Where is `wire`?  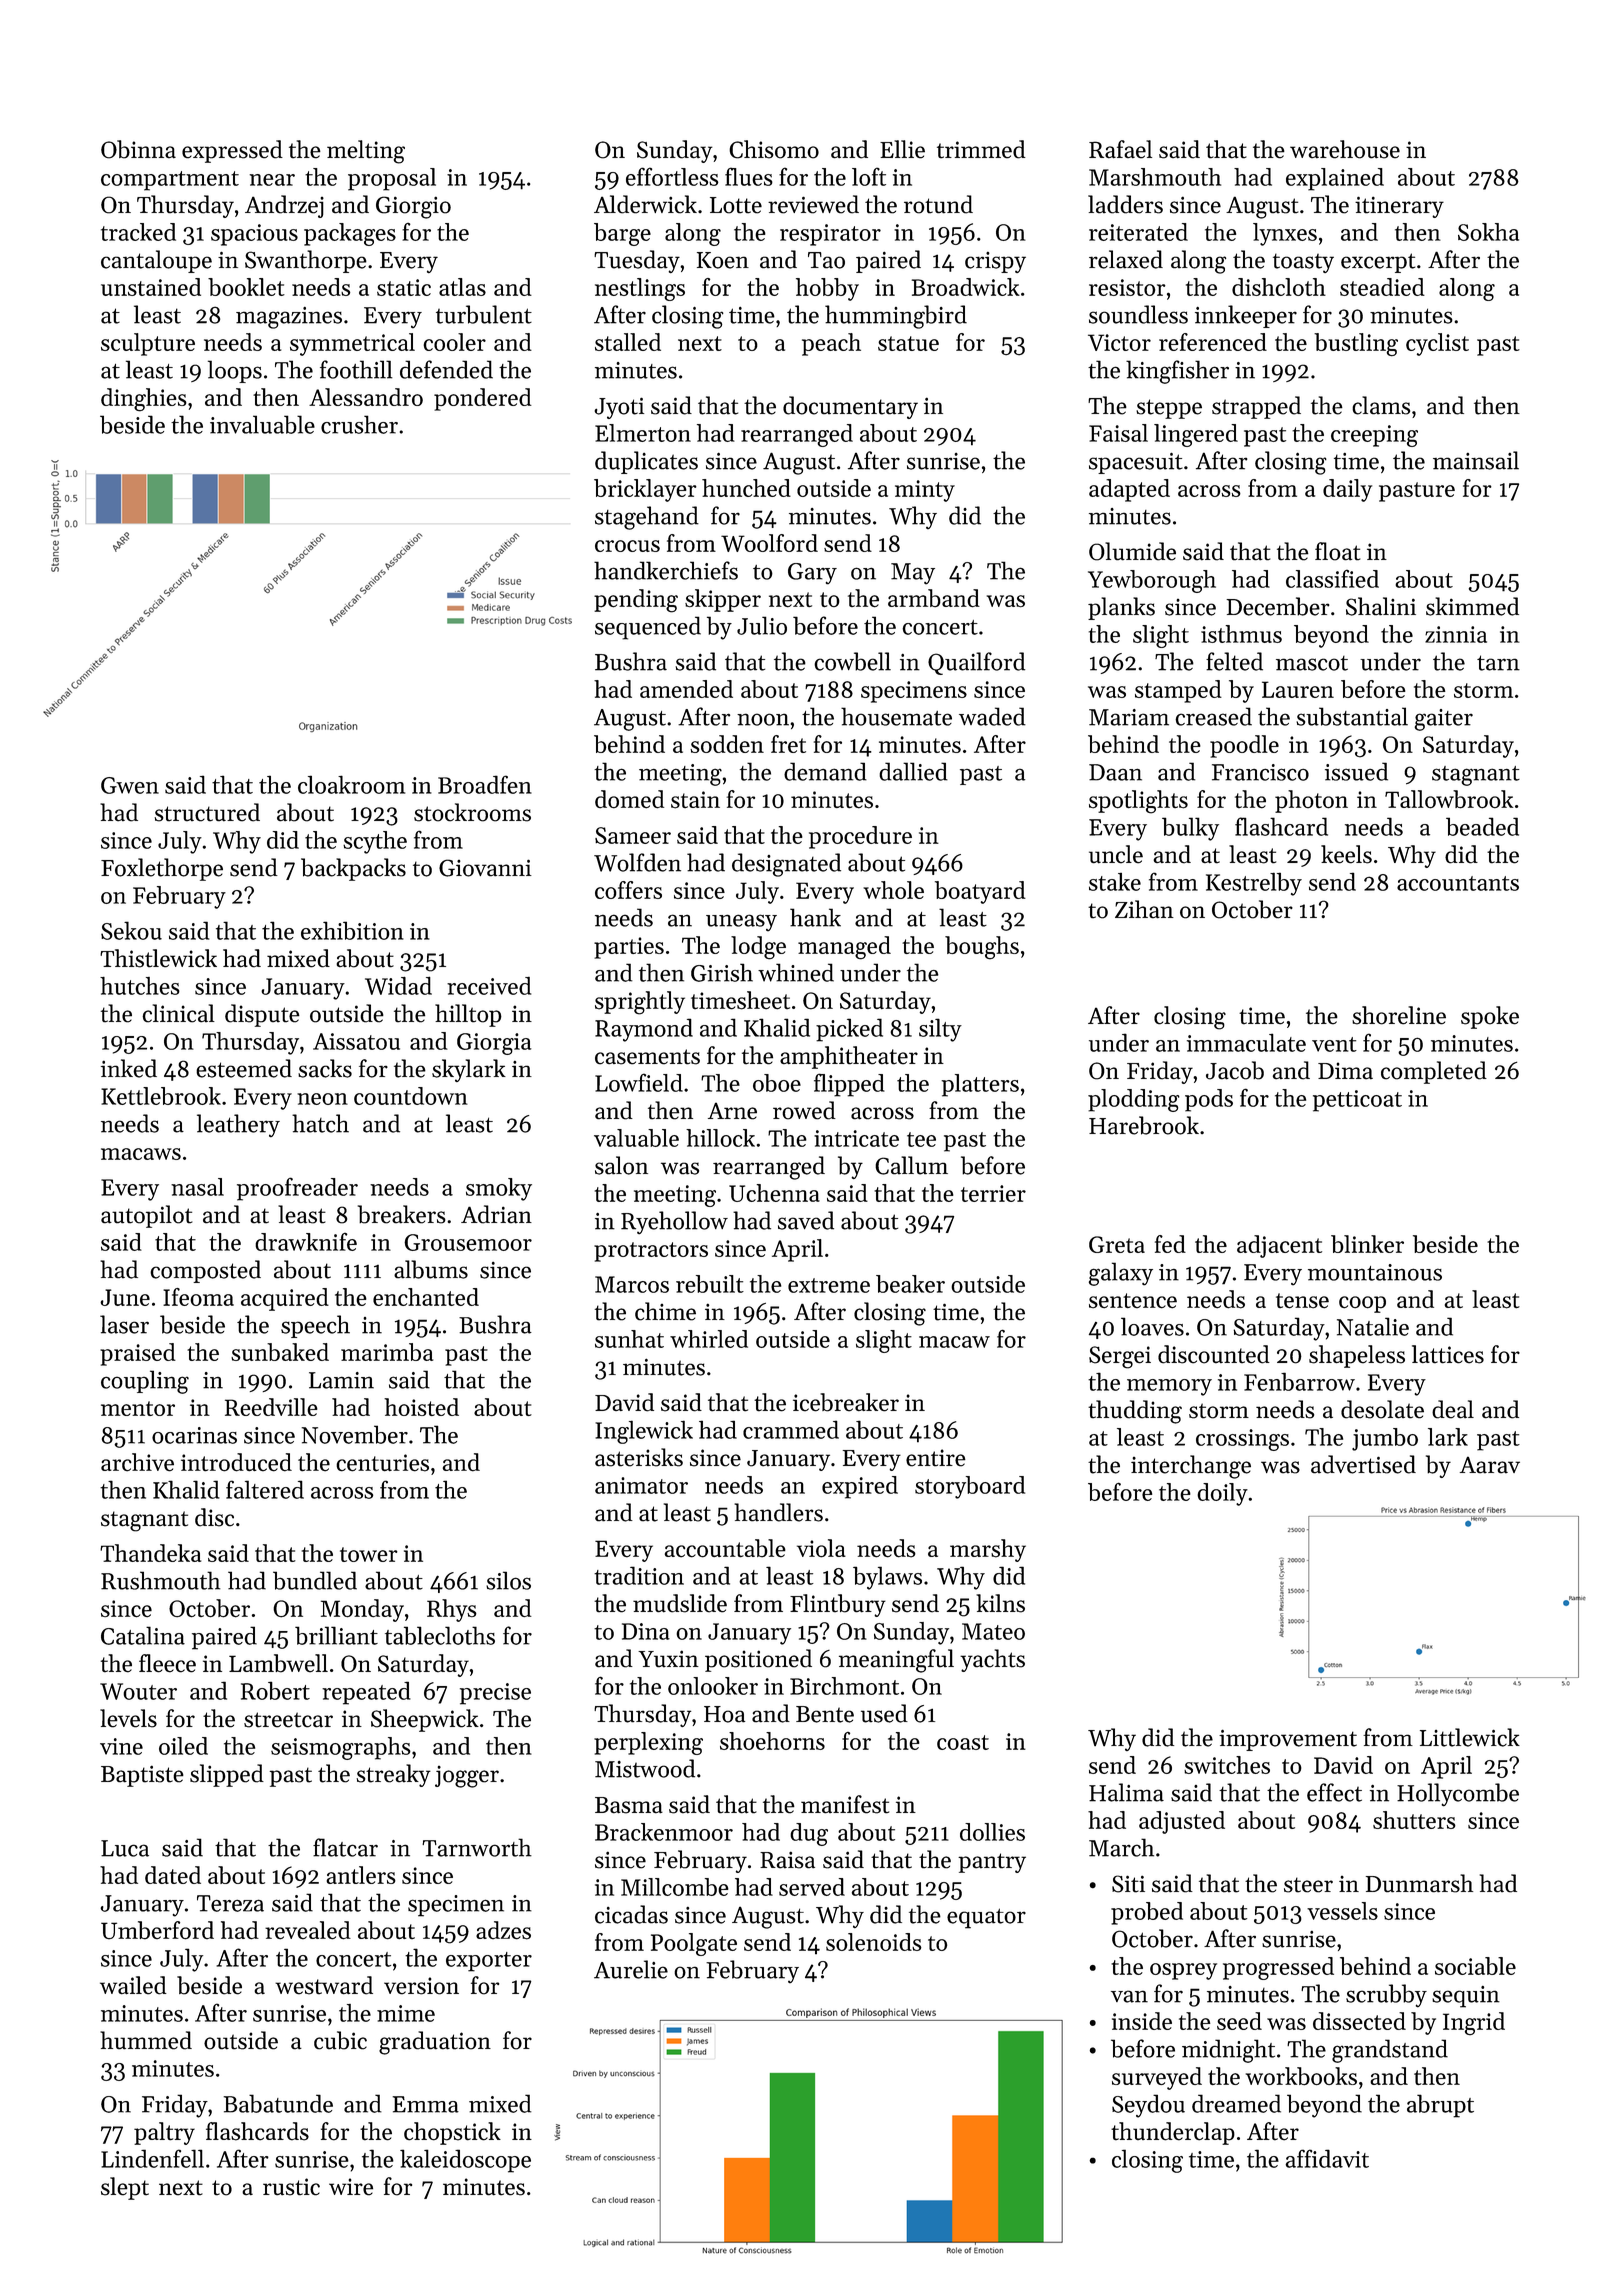
wire is located at coordinates (351, 2187).
